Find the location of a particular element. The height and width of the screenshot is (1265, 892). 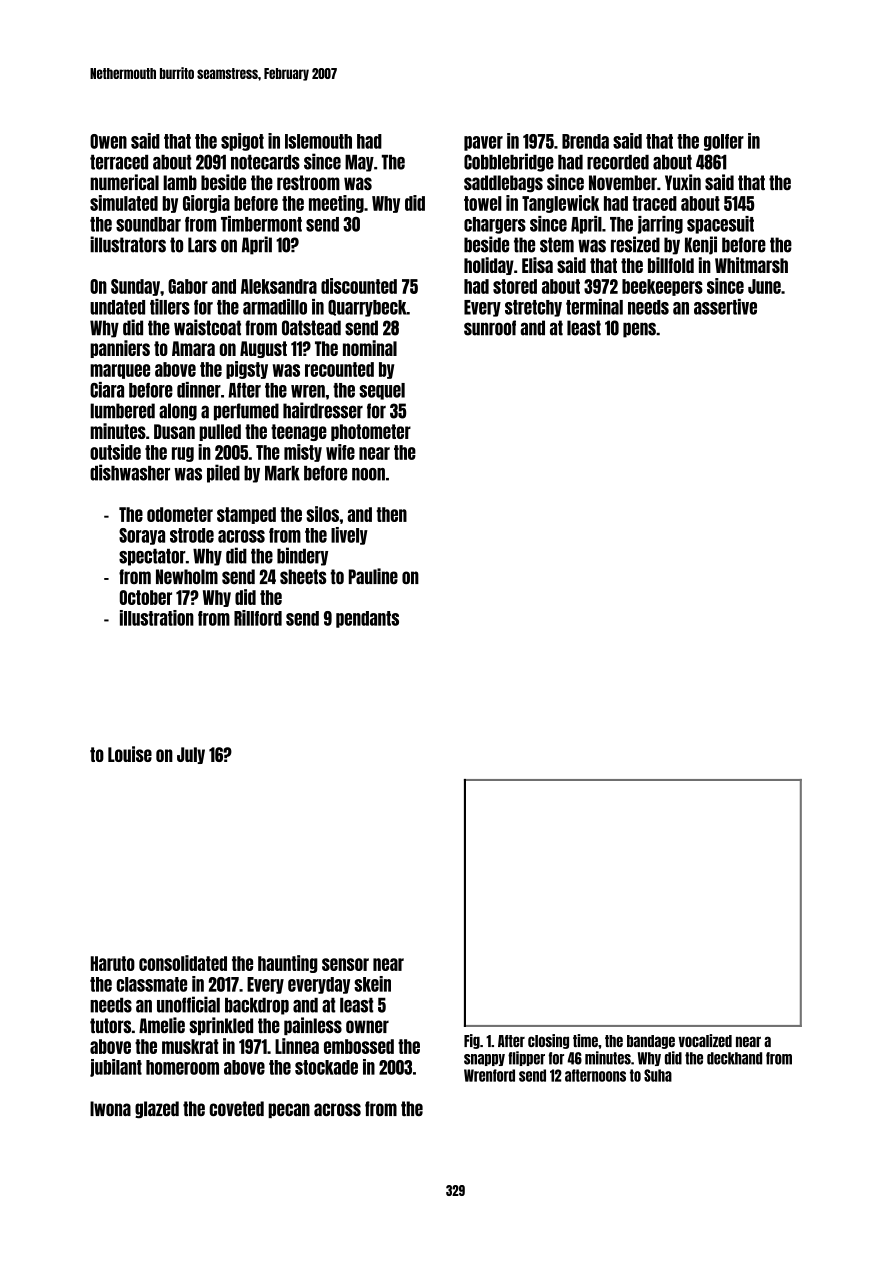

Cobblebridge is located at coordinates (509, 162).
